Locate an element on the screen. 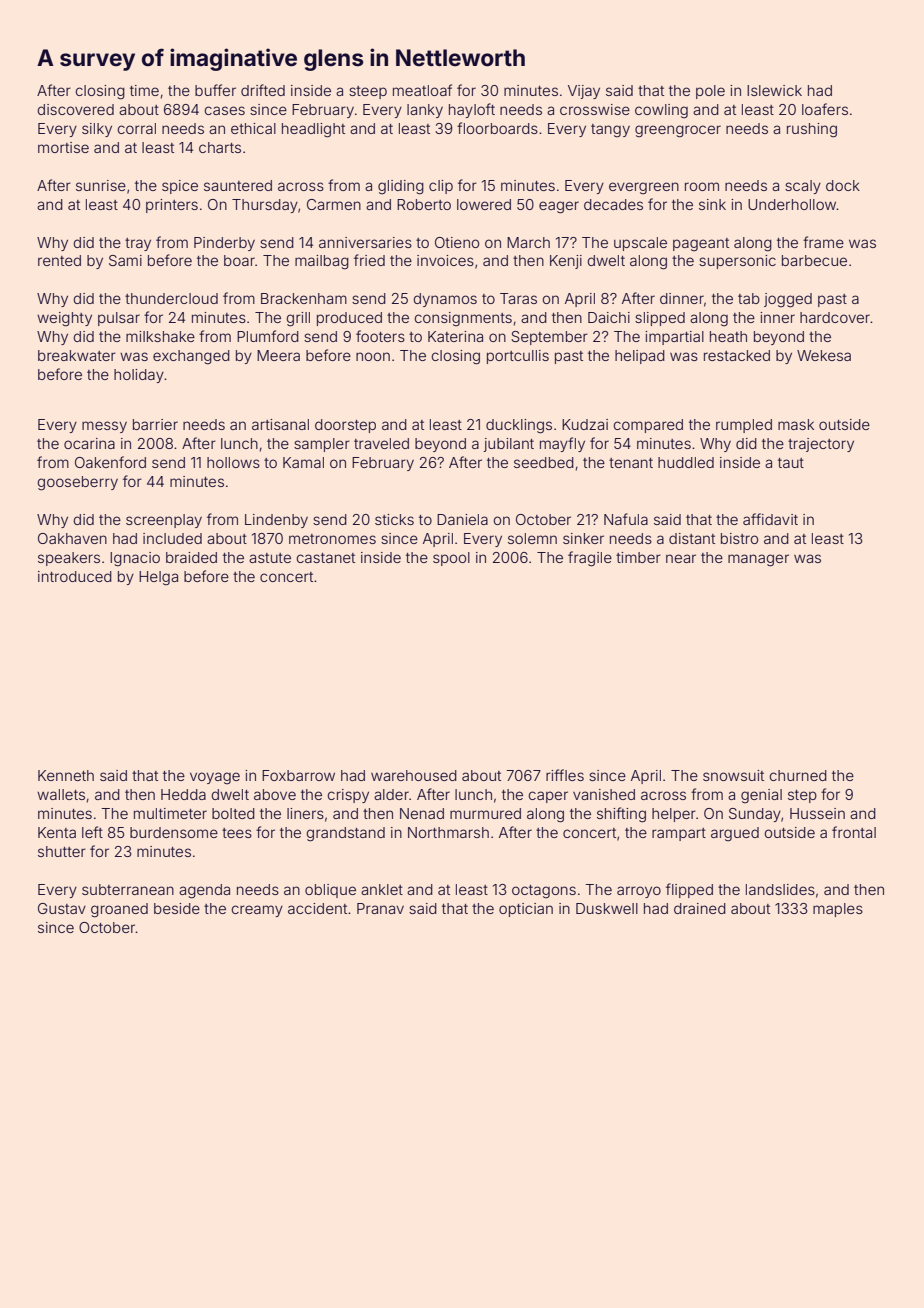 This screenshot has height=1308, width=924. taut is located at coordinates (791, 463).
